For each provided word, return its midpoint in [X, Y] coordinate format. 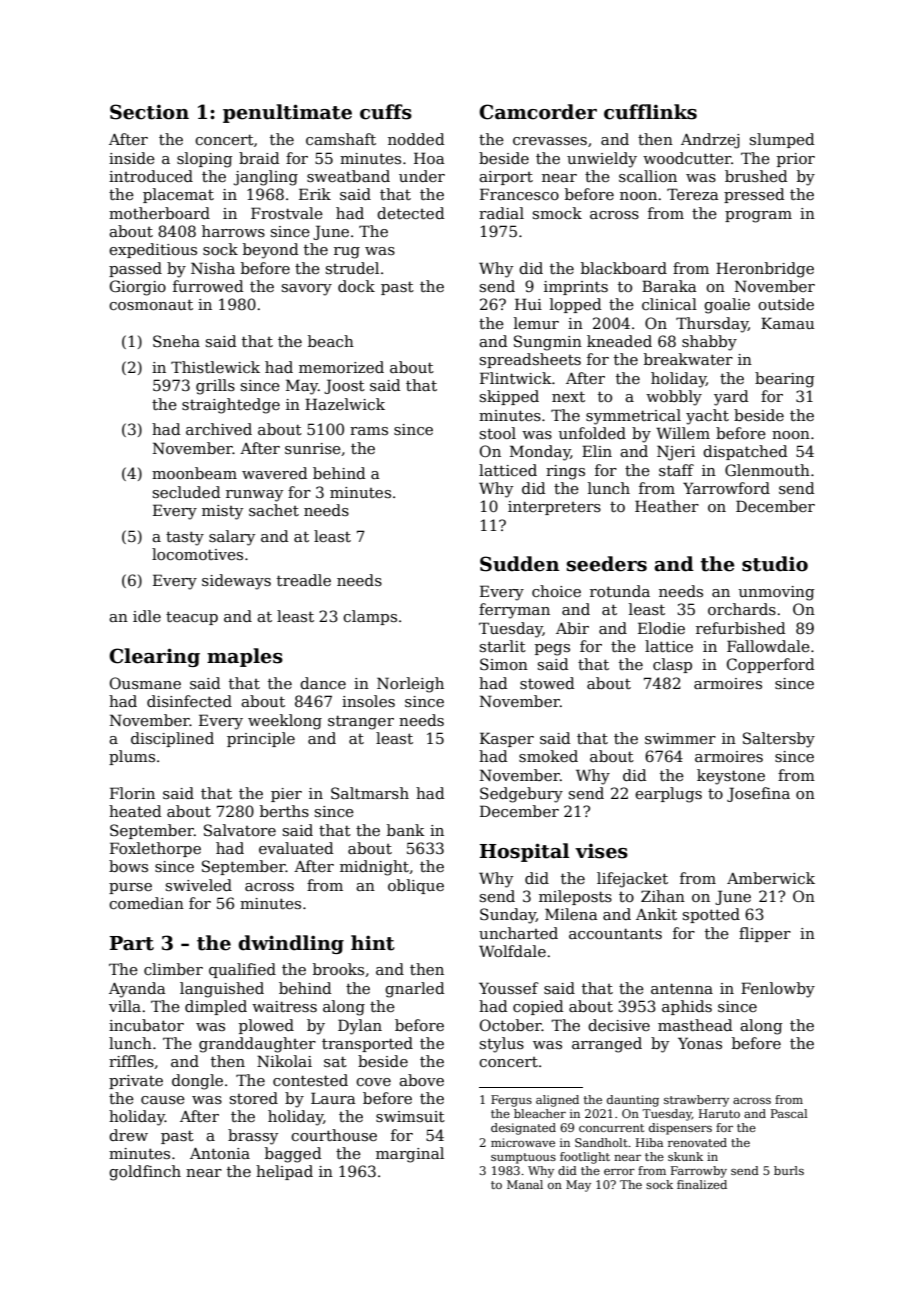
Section [149, 112]
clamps [370, 617]
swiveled [199, 885]
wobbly [674, 398]
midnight [374, 868]
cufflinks [650, 112]
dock [356, 286]
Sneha [176, 341]
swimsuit [410, 1116]
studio [775, 564]
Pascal [789, 1113]
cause [163, 1100]
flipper [765, 934]
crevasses [550, 141]
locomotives [197, 554]
